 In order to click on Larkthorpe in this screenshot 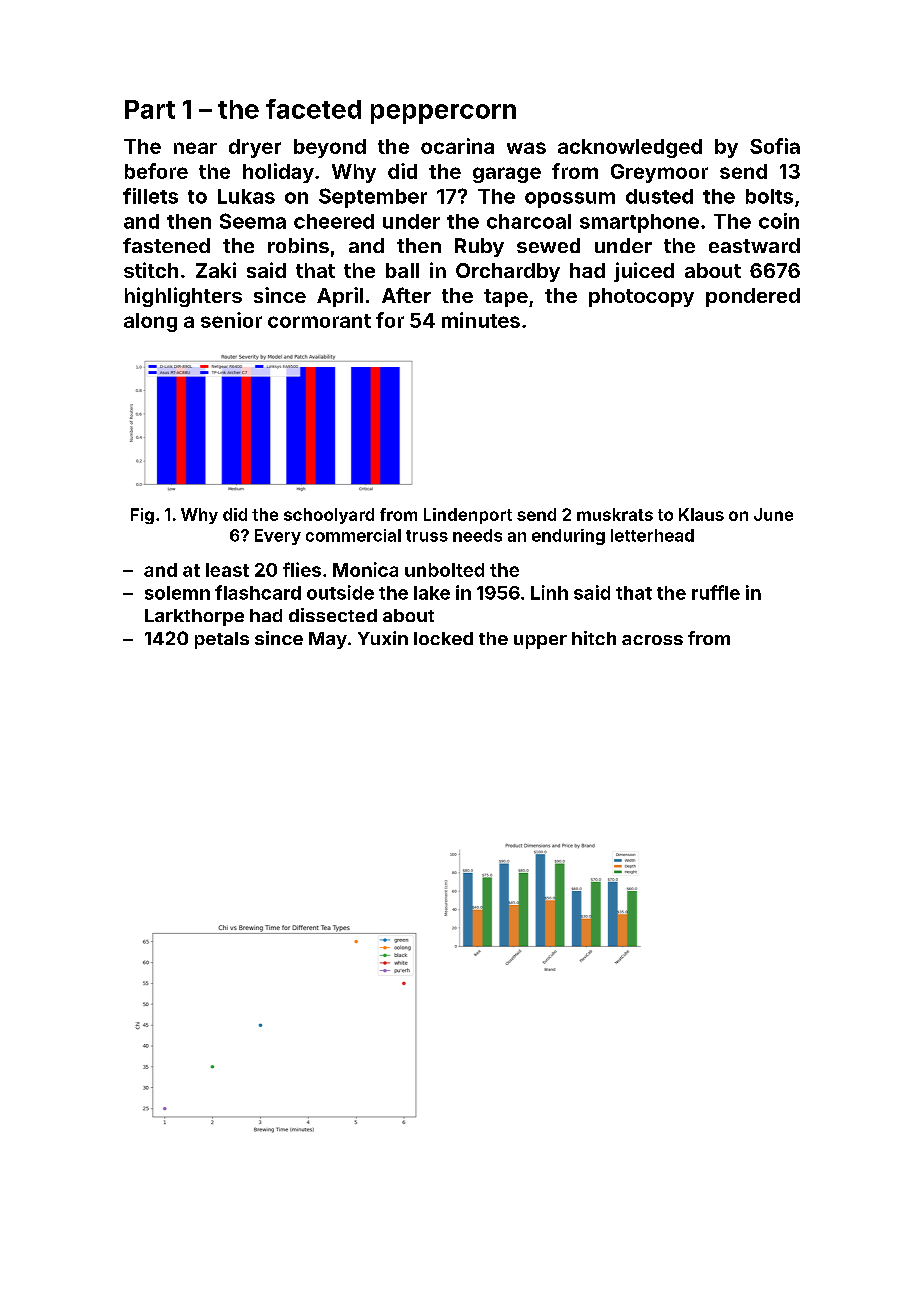, I will do `click(194, 617)`.
